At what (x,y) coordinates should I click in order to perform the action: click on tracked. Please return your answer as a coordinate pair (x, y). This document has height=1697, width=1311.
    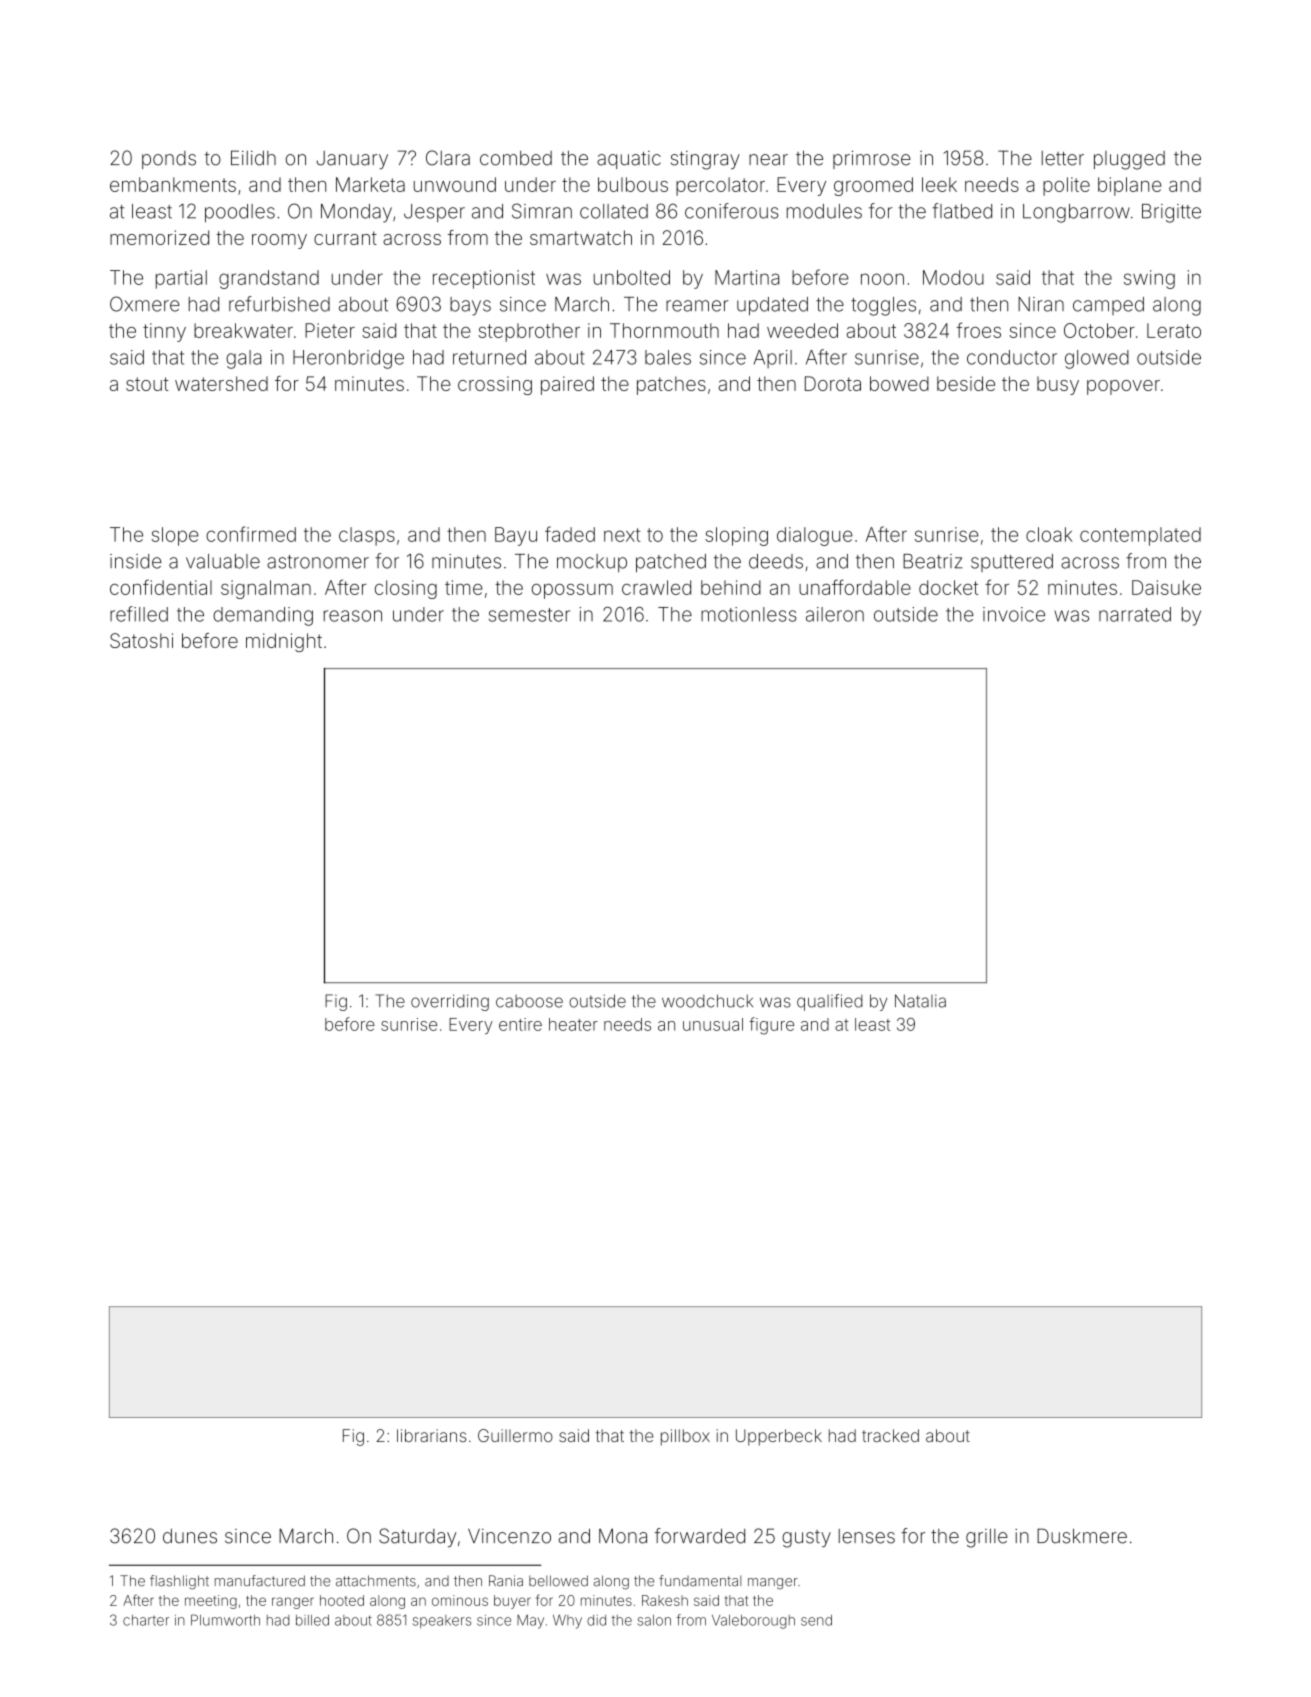
    Looking at the image, I should click on (890, 1435).
